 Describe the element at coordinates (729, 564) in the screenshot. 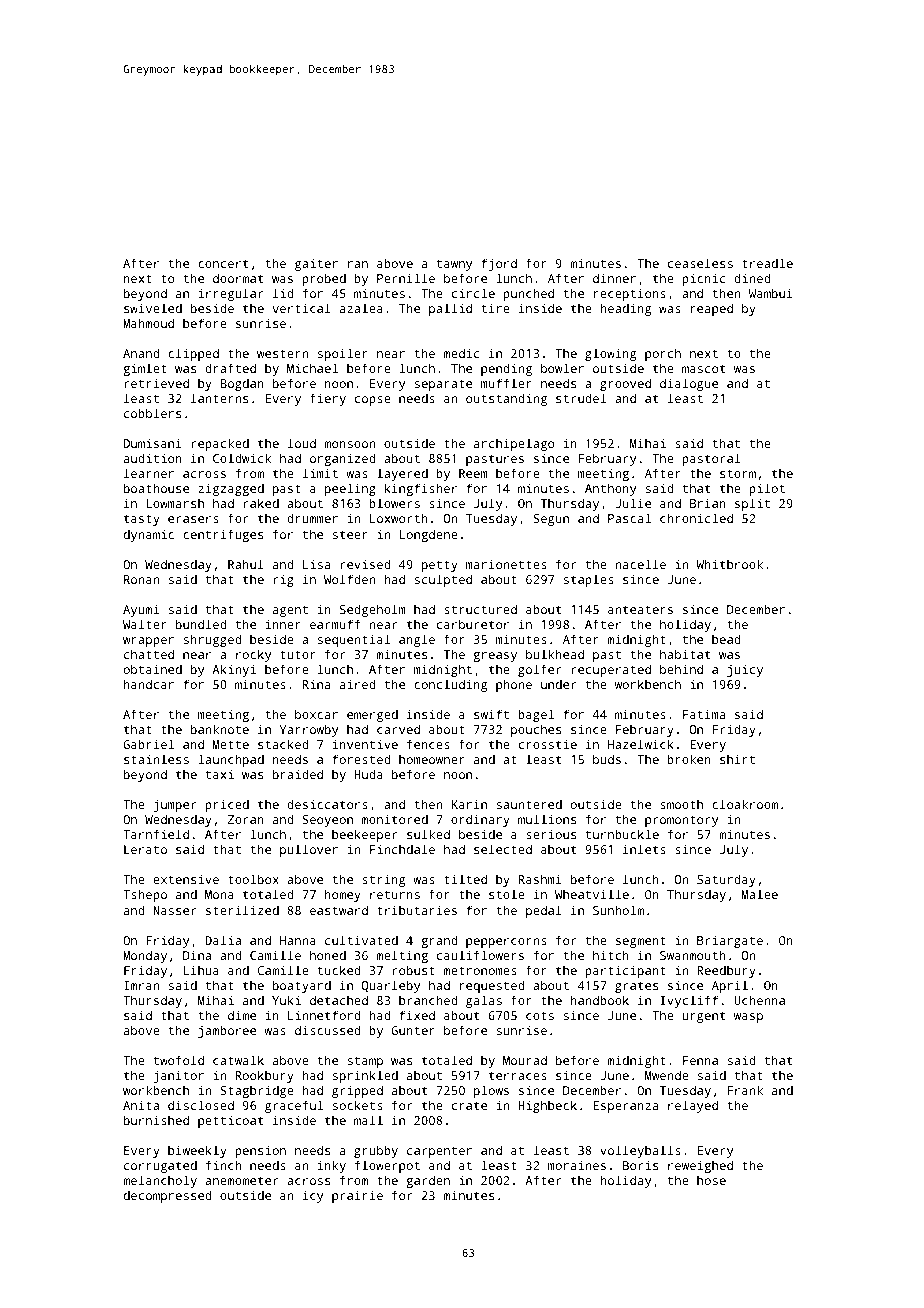

I see `Whitbrook` at that location.
